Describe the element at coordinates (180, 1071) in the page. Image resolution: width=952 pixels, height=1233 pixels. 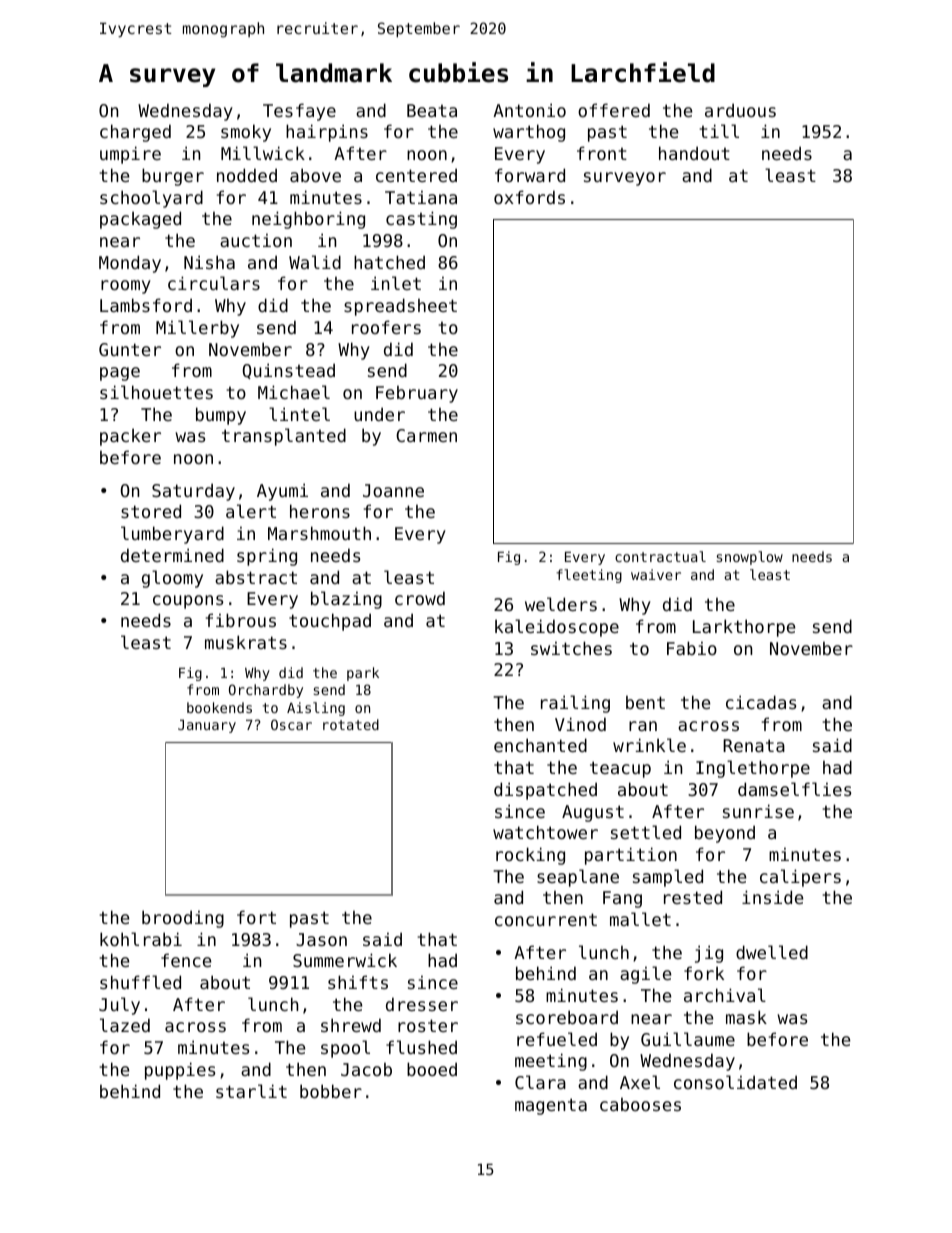
I see `puppies` at that location.
